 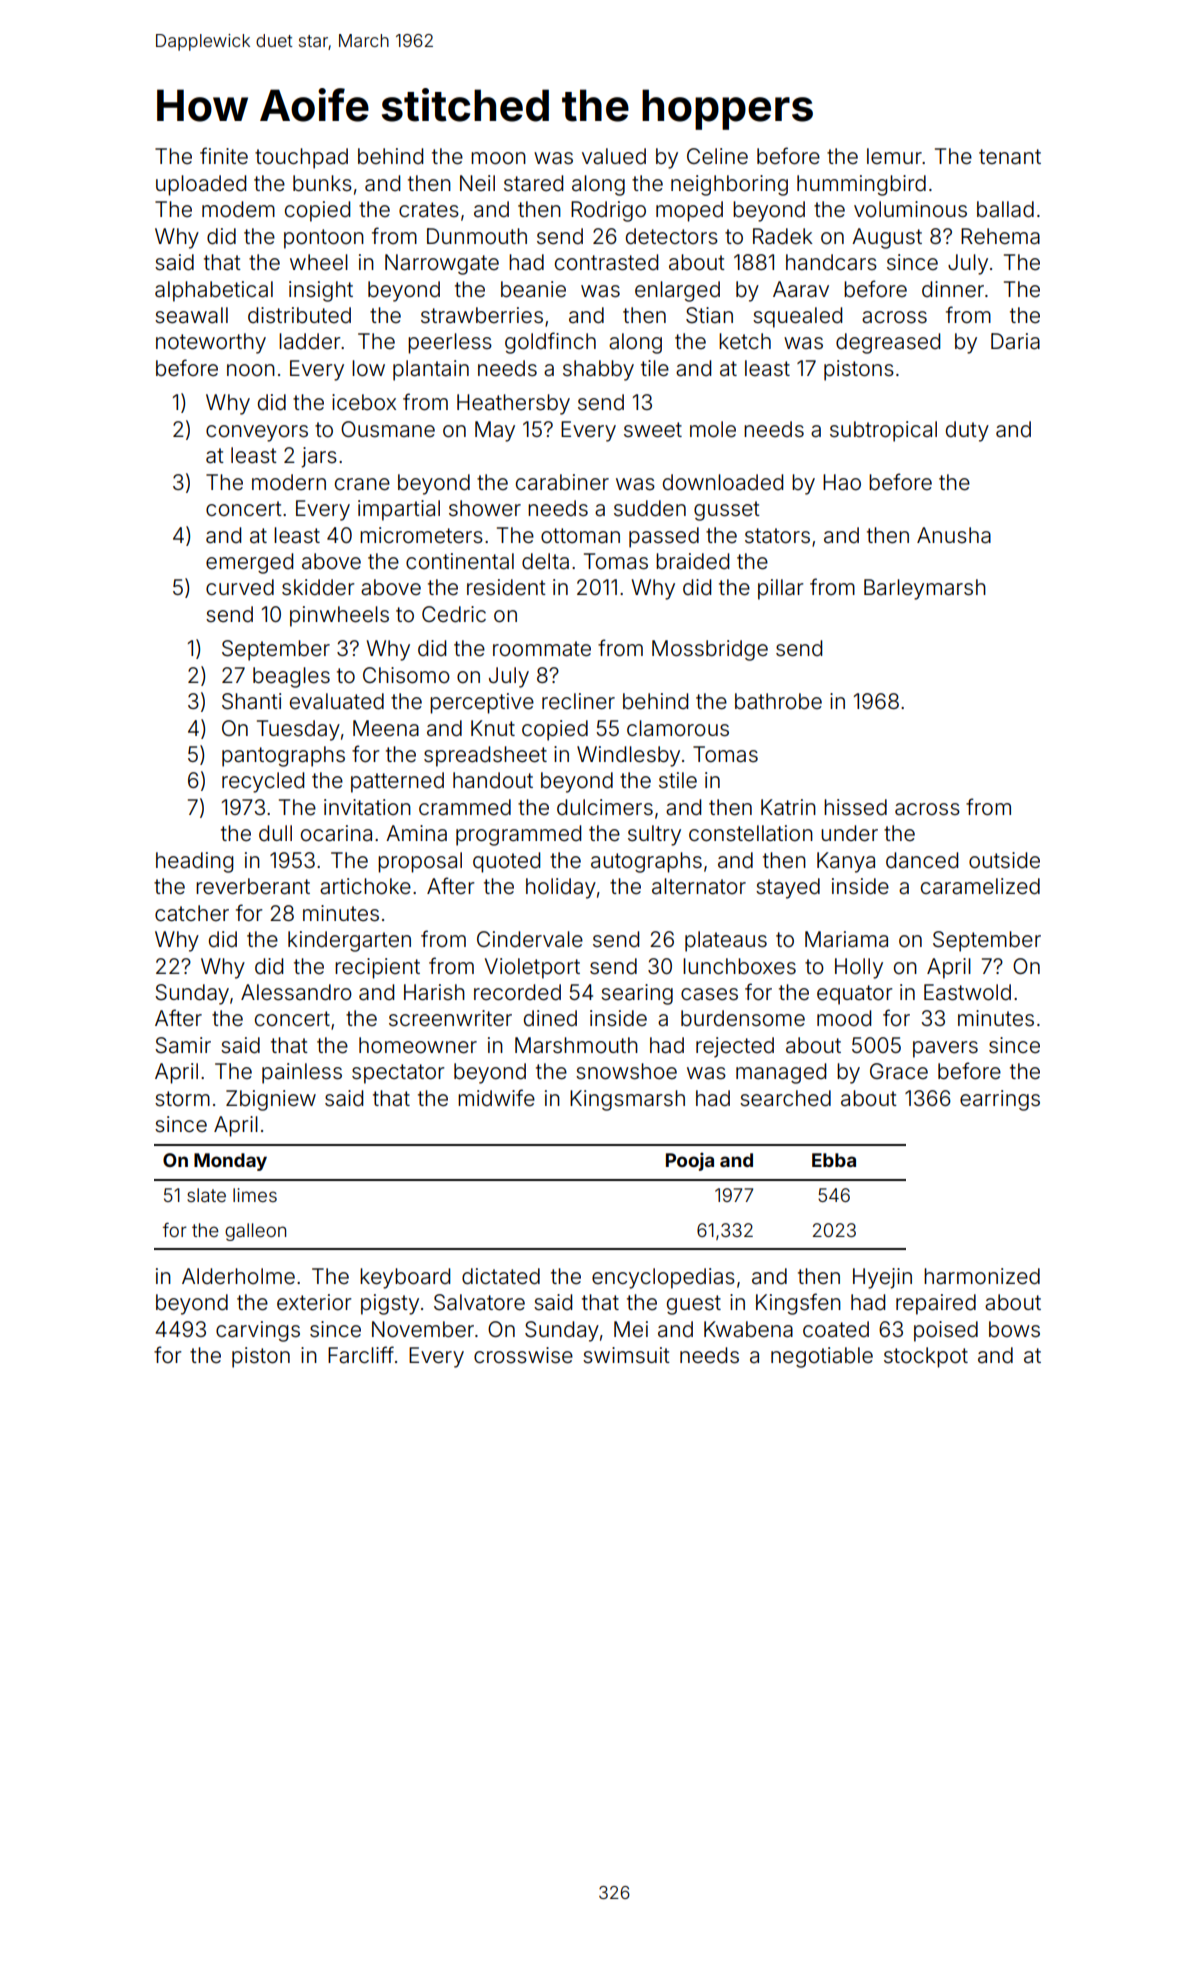 I want to click on braided, so click(x=692, y=561).
